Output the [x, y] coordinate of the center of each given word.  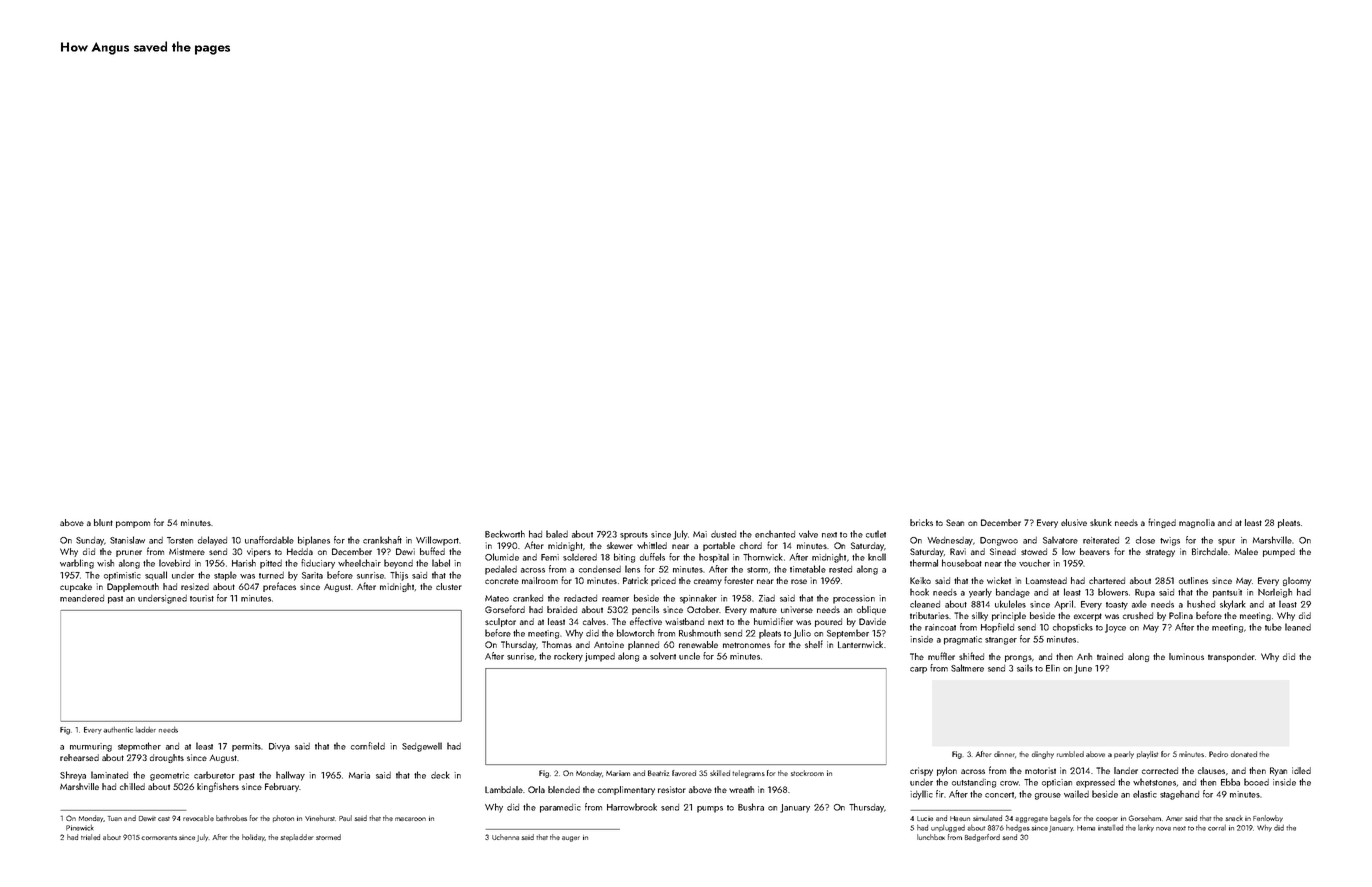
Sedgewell [422, 747]
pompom [133, 524]
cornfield [368, 746]
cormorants [159, 838]
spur [1226, 542]
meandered [82, 598]
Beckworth [505, 534]
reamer [615, 599]
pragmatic [963, 640]
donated [1244, 754]
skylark [1233, 605]
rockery [568, 657]
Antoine [609, 644]
